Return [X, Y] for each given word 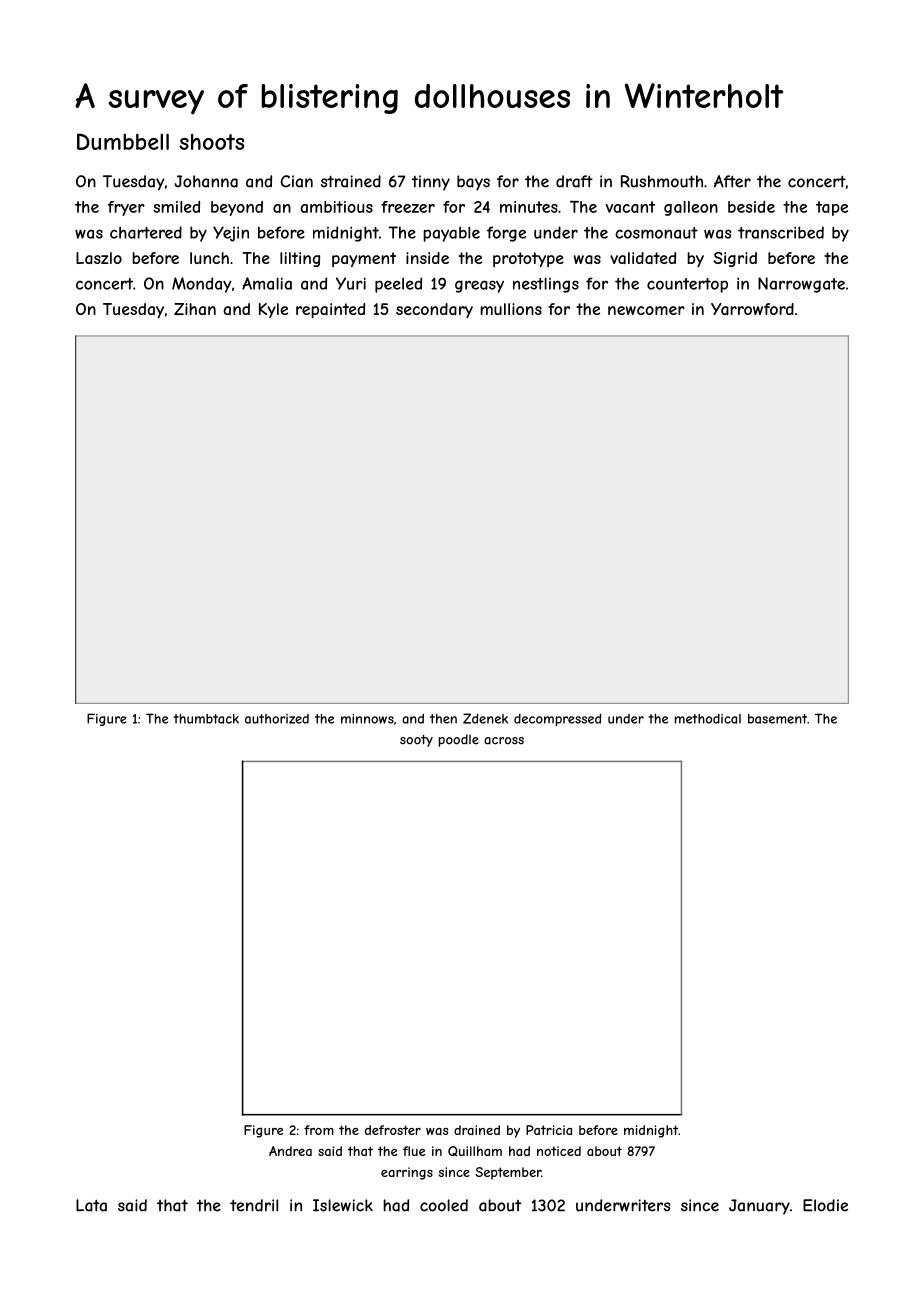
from [319, 1130]
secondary [434, 310]
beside [751, 207]
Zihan [195, 309]
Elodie [825, 1205]
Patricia [549, 1130]
